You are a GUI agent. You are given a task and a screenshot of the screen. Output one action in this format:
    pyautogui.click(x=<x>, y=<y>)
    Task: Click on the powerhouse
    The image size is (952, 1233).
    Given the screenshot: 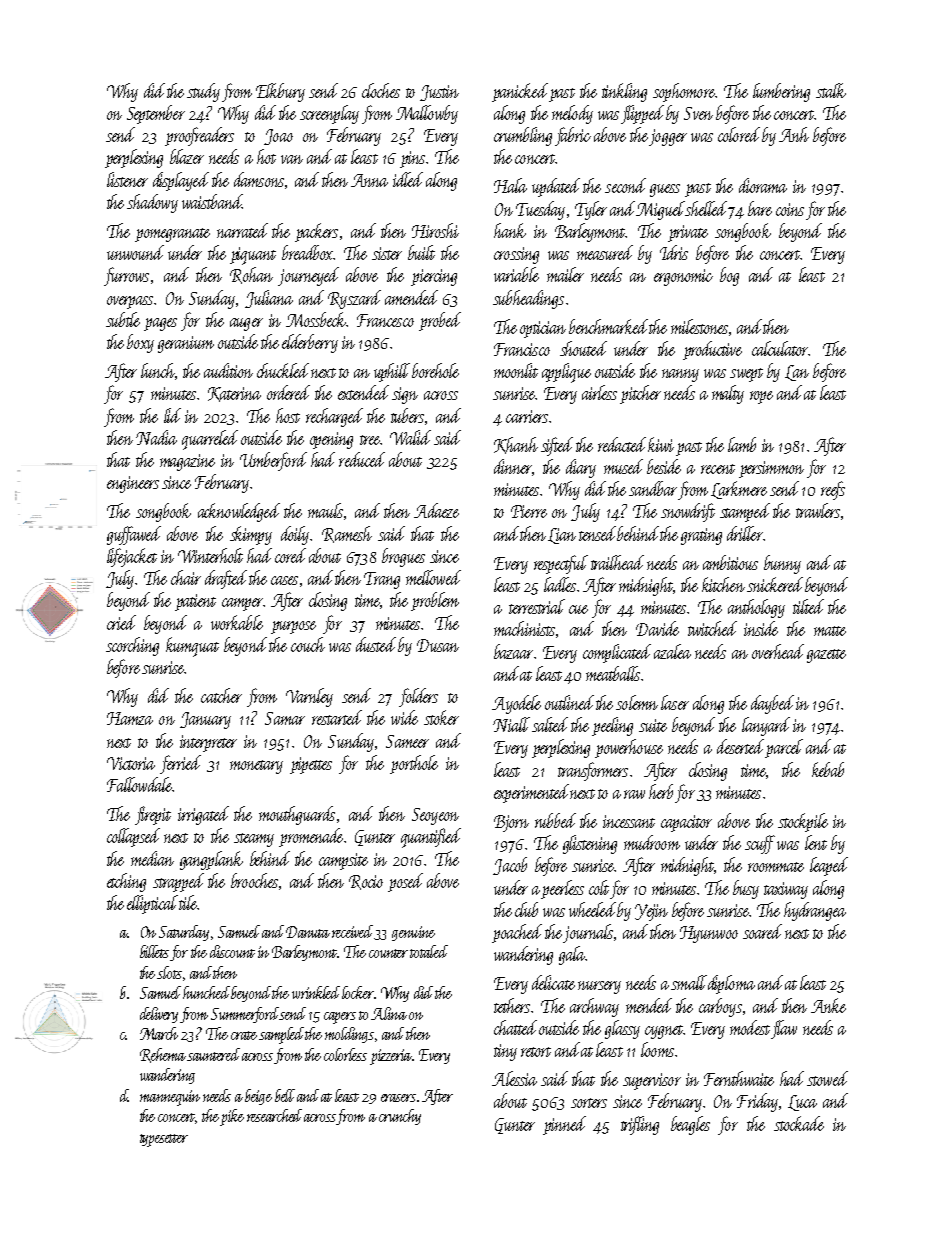 What is the action you would take?
    pyautogui.click(x=629, y=748)
